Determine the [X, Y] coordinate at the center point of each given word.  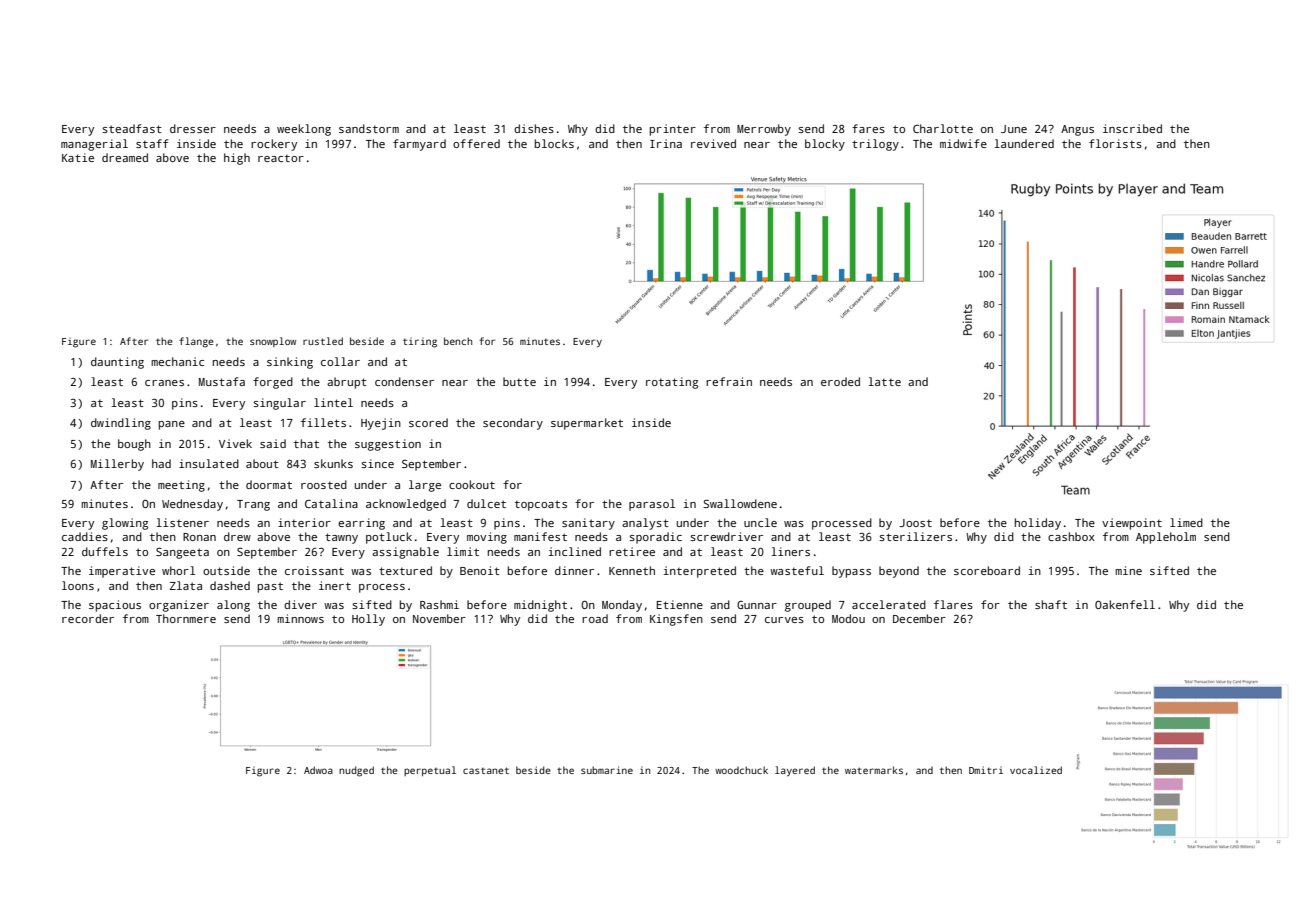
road [595, 618]
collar [340, 361]
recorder [88, 618]
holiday [1038, 524]
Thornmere [186, 618]
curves [784, 620]
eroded [840, 381]
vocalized [1036, 770]
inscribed [1132, 128]
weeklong [304, 130]
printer [673, 130]
